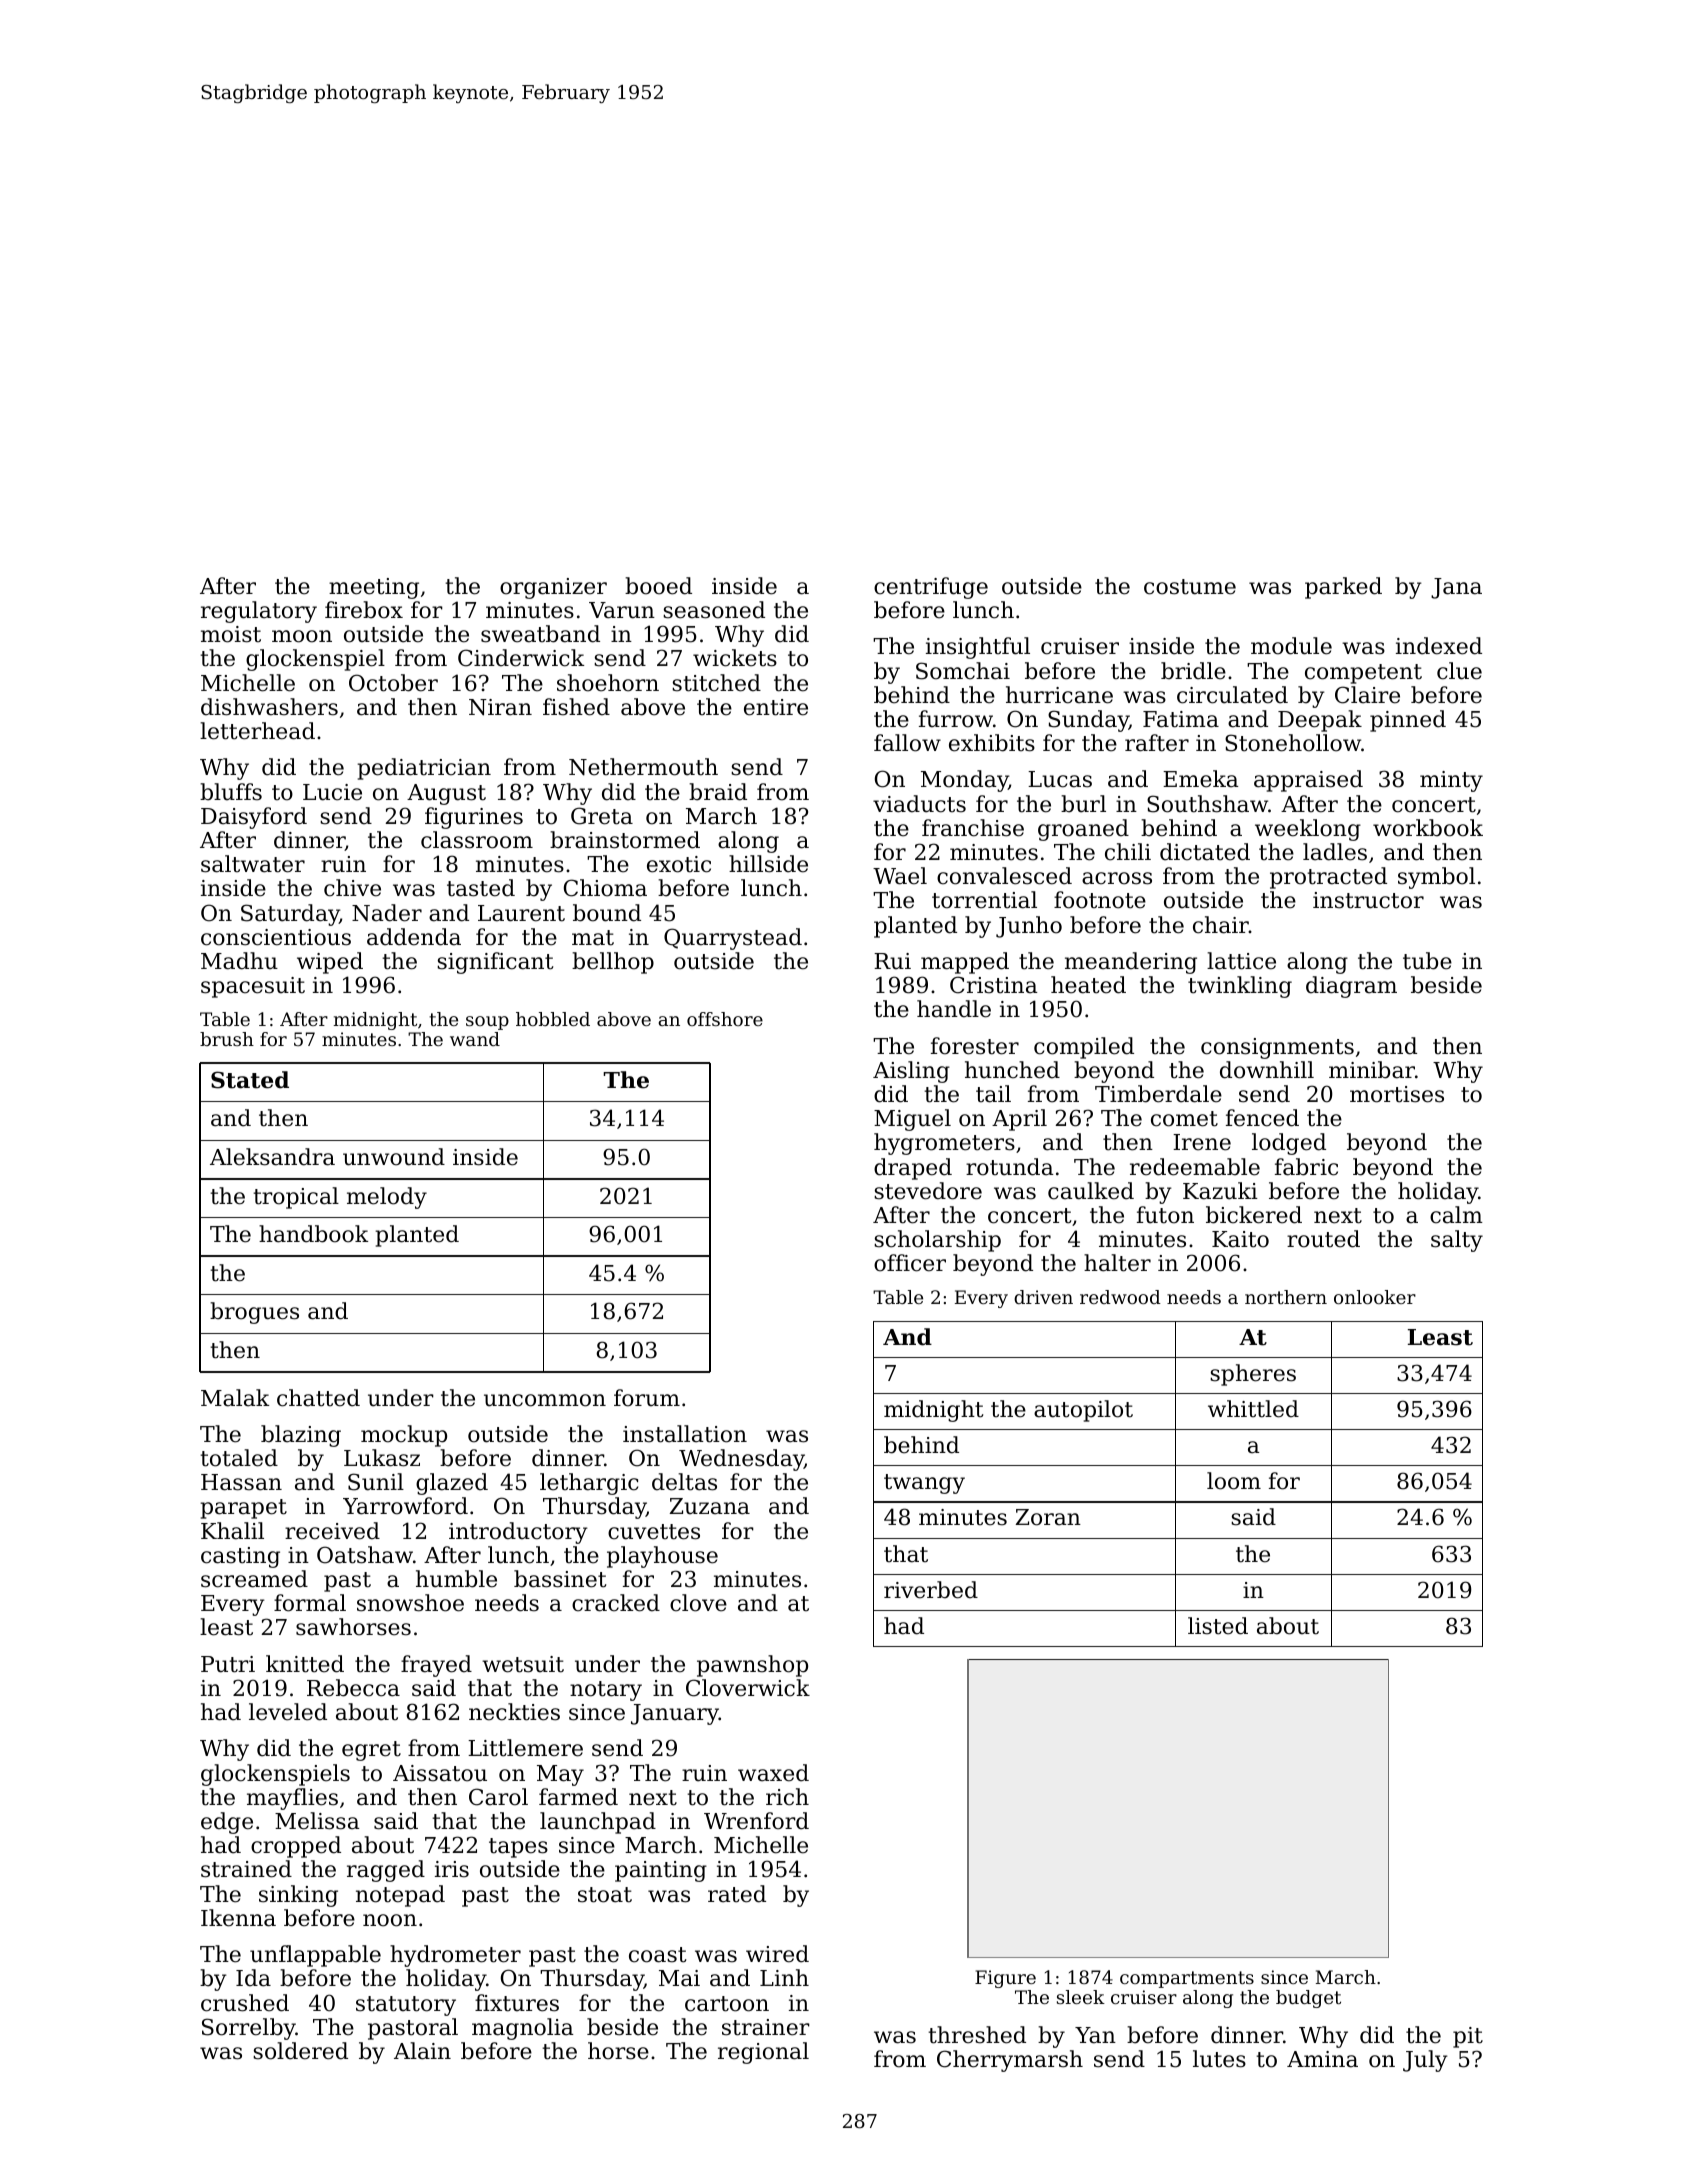  I want to click on Fatima, so click(1181, 719).
